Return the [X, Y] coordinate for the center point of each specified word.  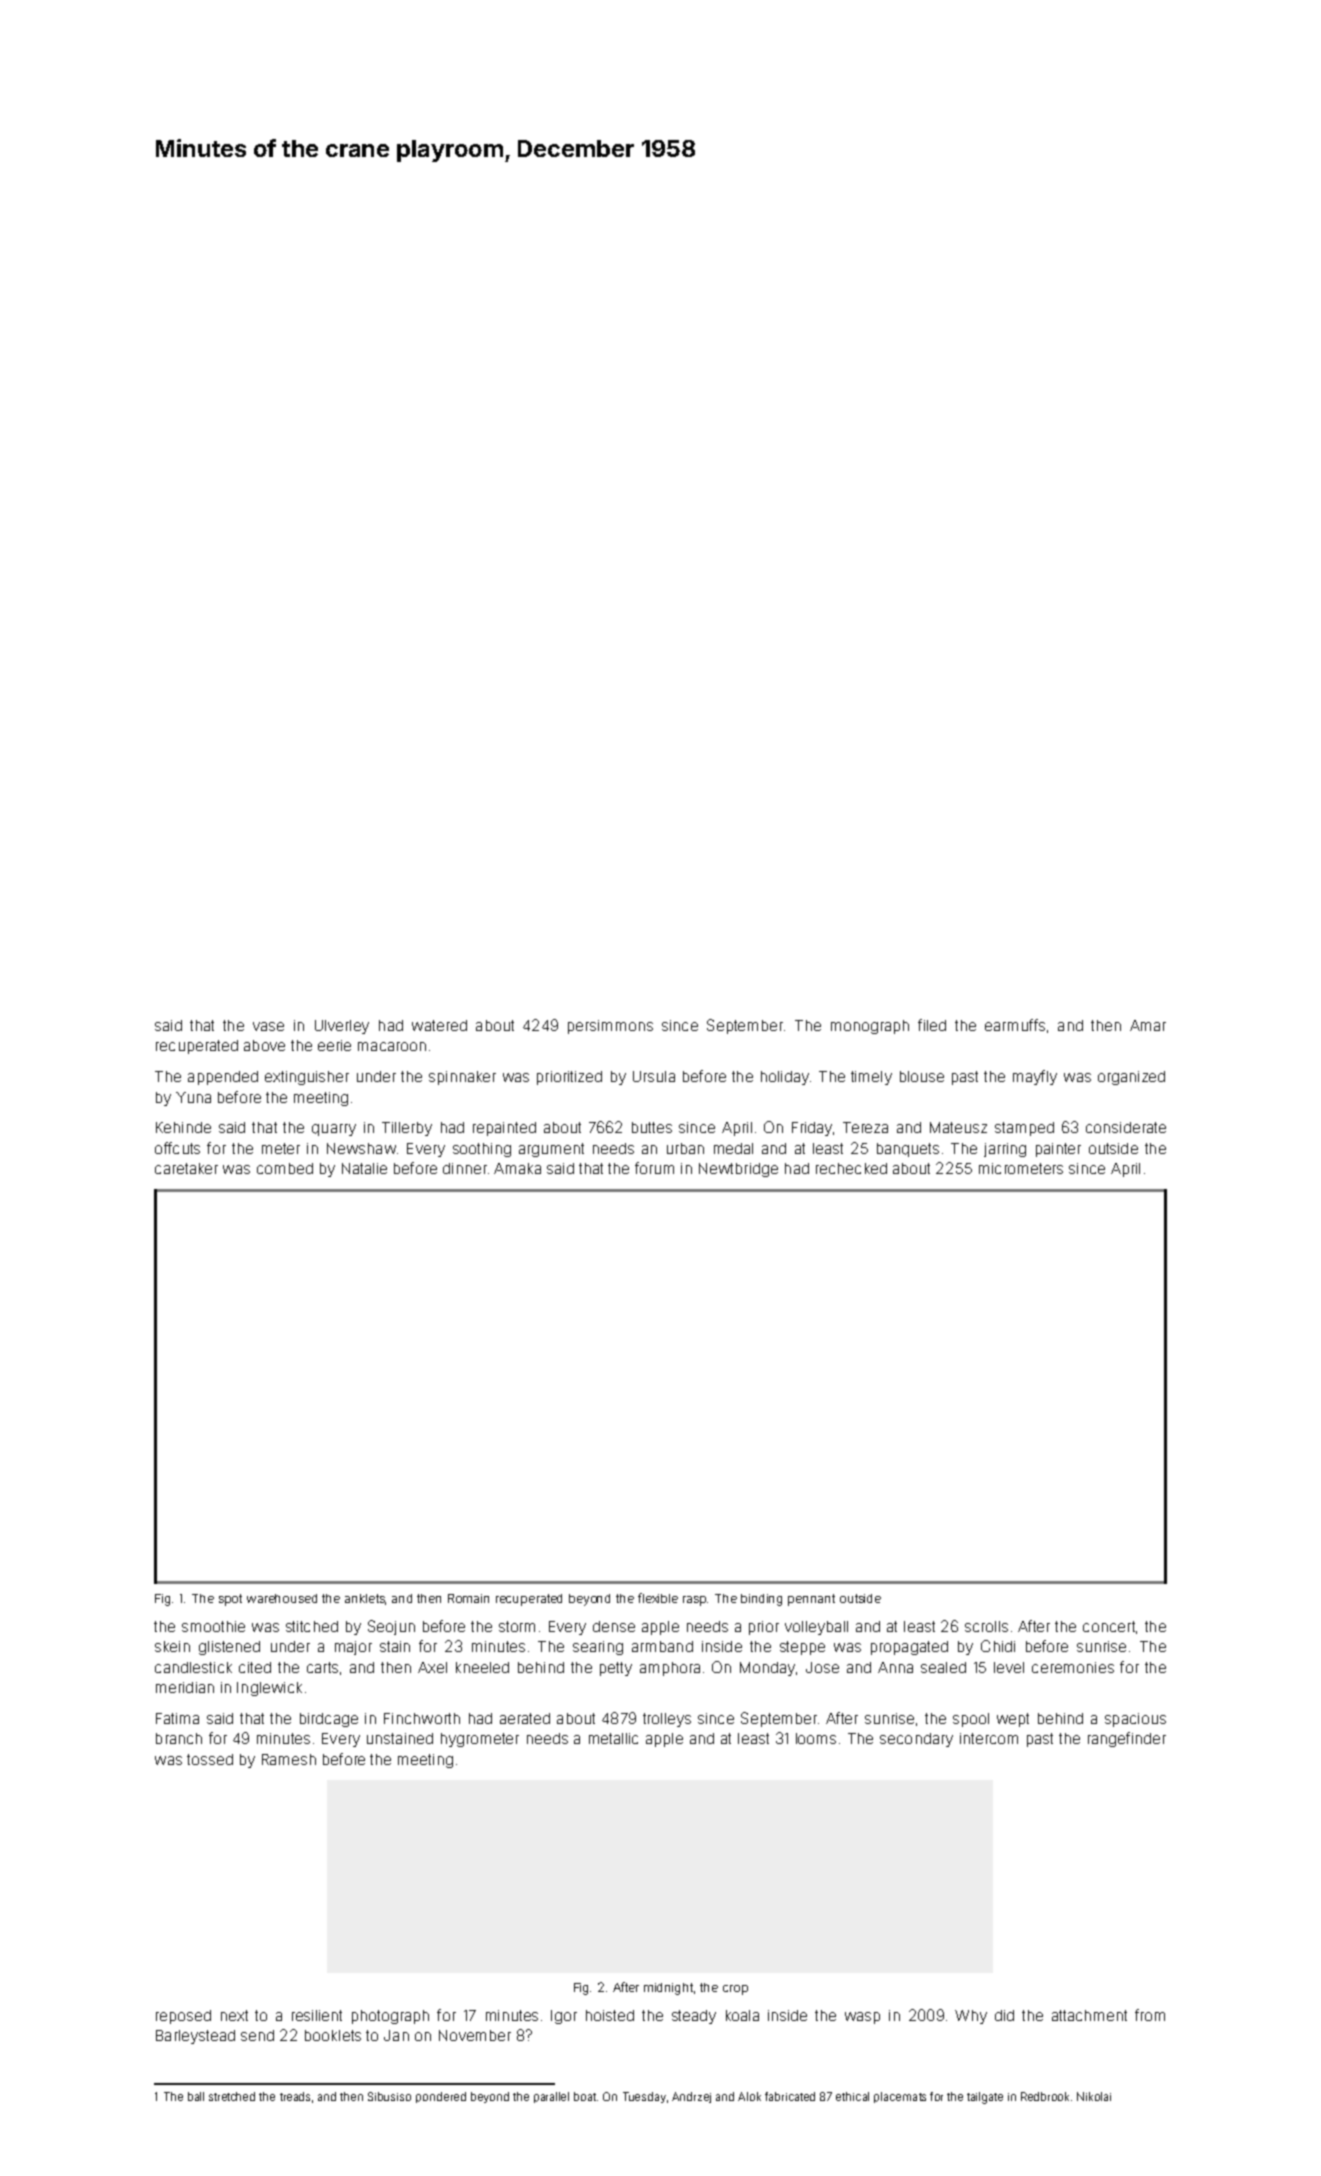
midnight [668, 1989]
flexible [658, 1598]
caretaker [186, 1168]
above [264, 1045]
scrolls [986, 1626]
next [234, 2015]
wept [1013, 1720]
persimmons [610, 1027]
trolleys [667, 1720]
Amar [1148, 1025]
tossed [210, 1759]
